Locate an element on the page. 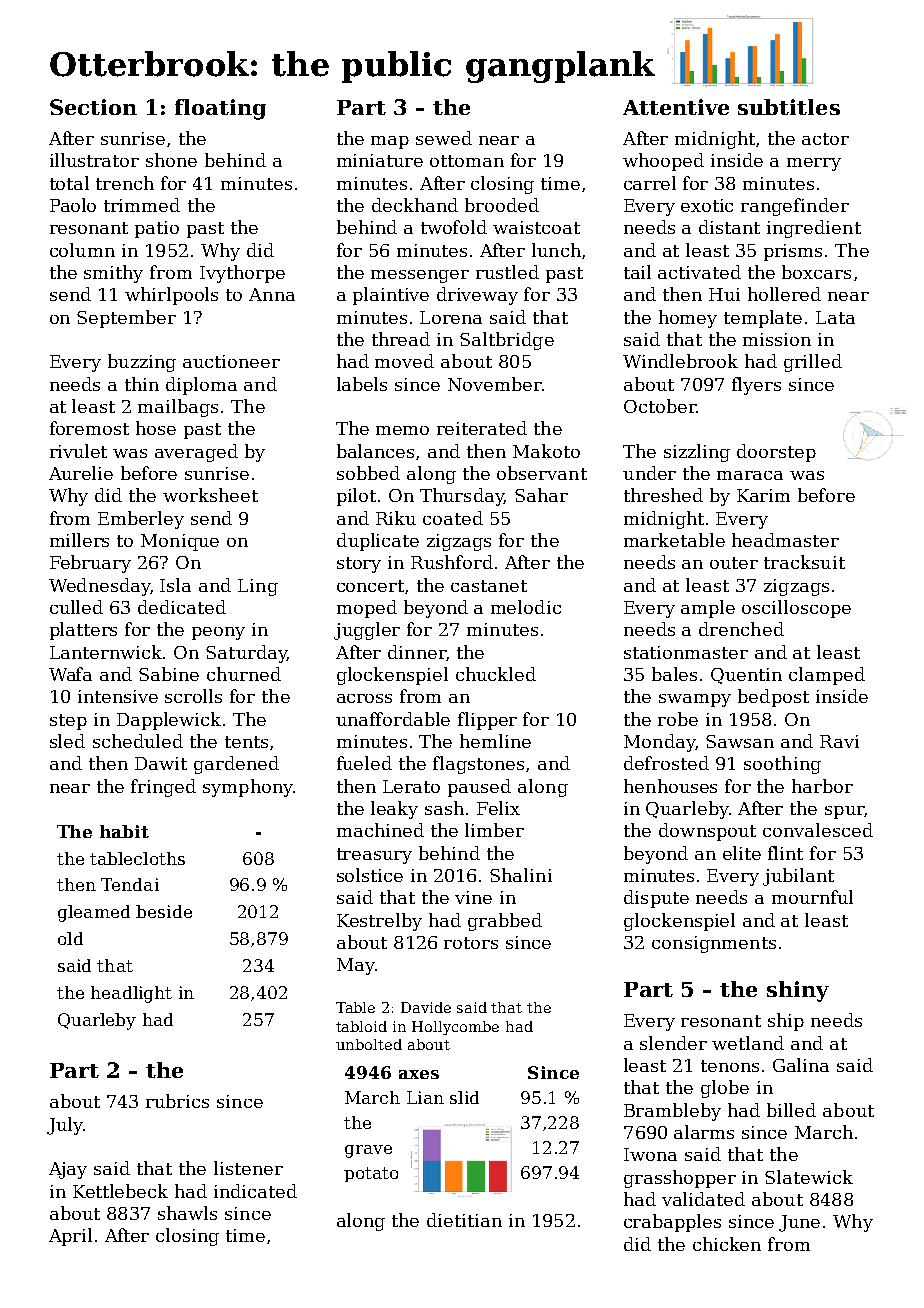 Image resolution: width=924 pixels, height=1308 pixels. sobbed is located at coordinates (368, 473).
